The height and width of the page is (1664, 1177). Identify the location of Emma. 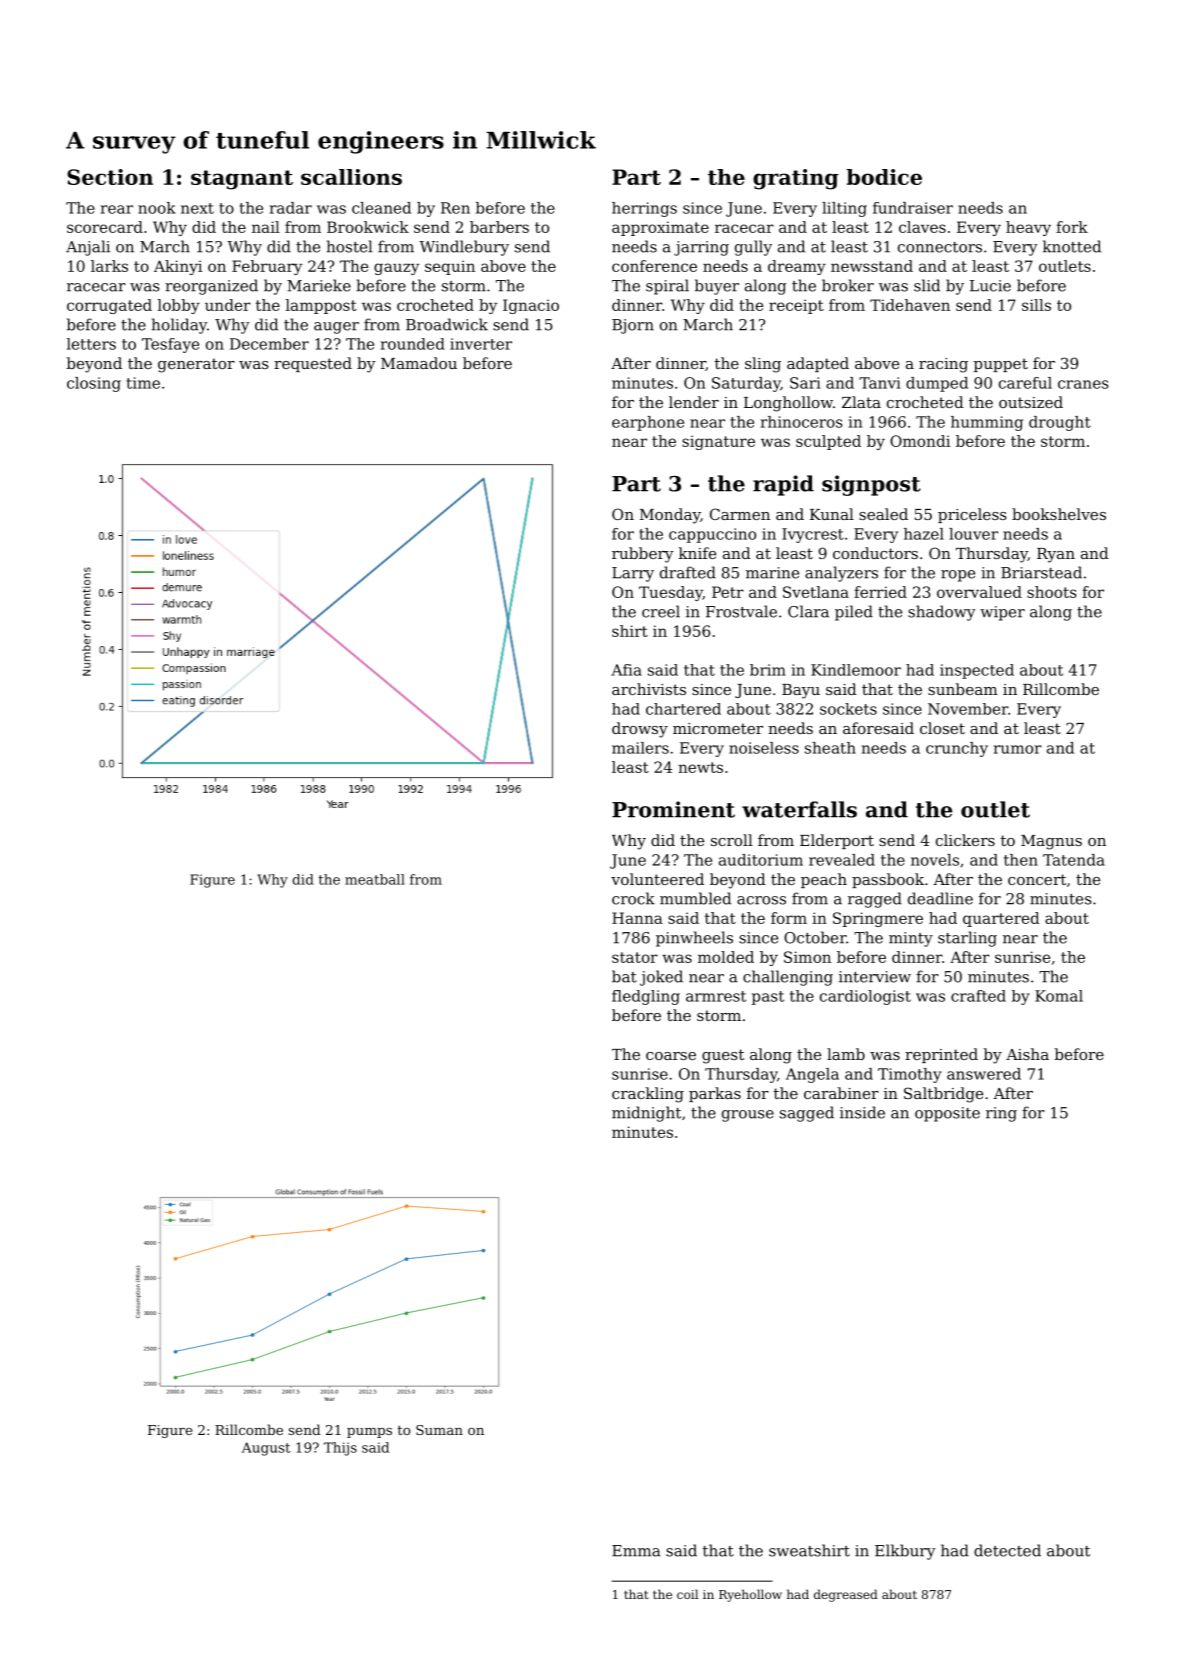
(636, 1551).
